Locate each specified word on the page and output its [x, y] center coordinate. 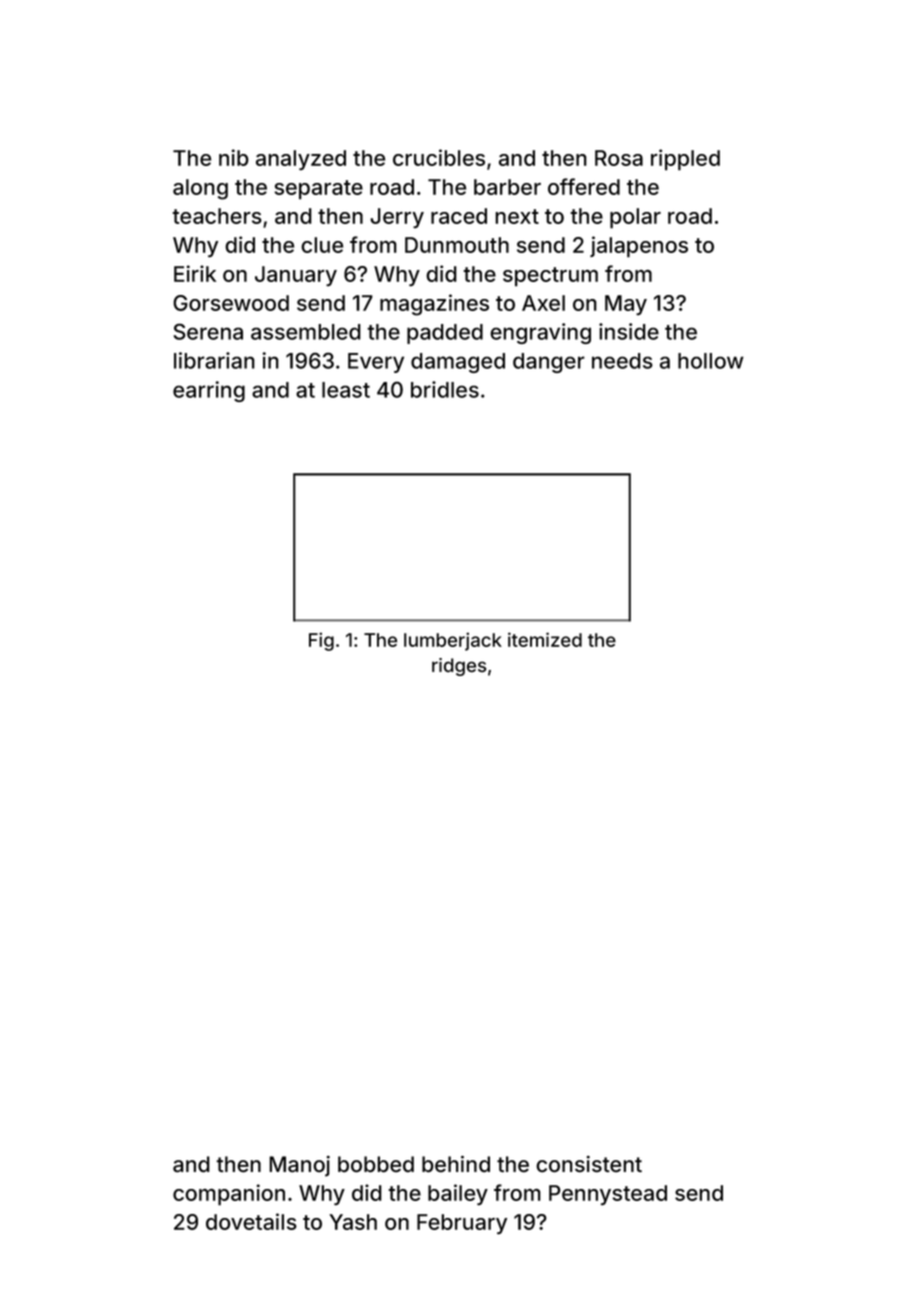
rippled [685, 160]
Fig [321, 641]
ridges [459, 667]
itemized [545, 639]
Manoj [299, 1166]
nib [234, 157]
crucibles [439, 157]
